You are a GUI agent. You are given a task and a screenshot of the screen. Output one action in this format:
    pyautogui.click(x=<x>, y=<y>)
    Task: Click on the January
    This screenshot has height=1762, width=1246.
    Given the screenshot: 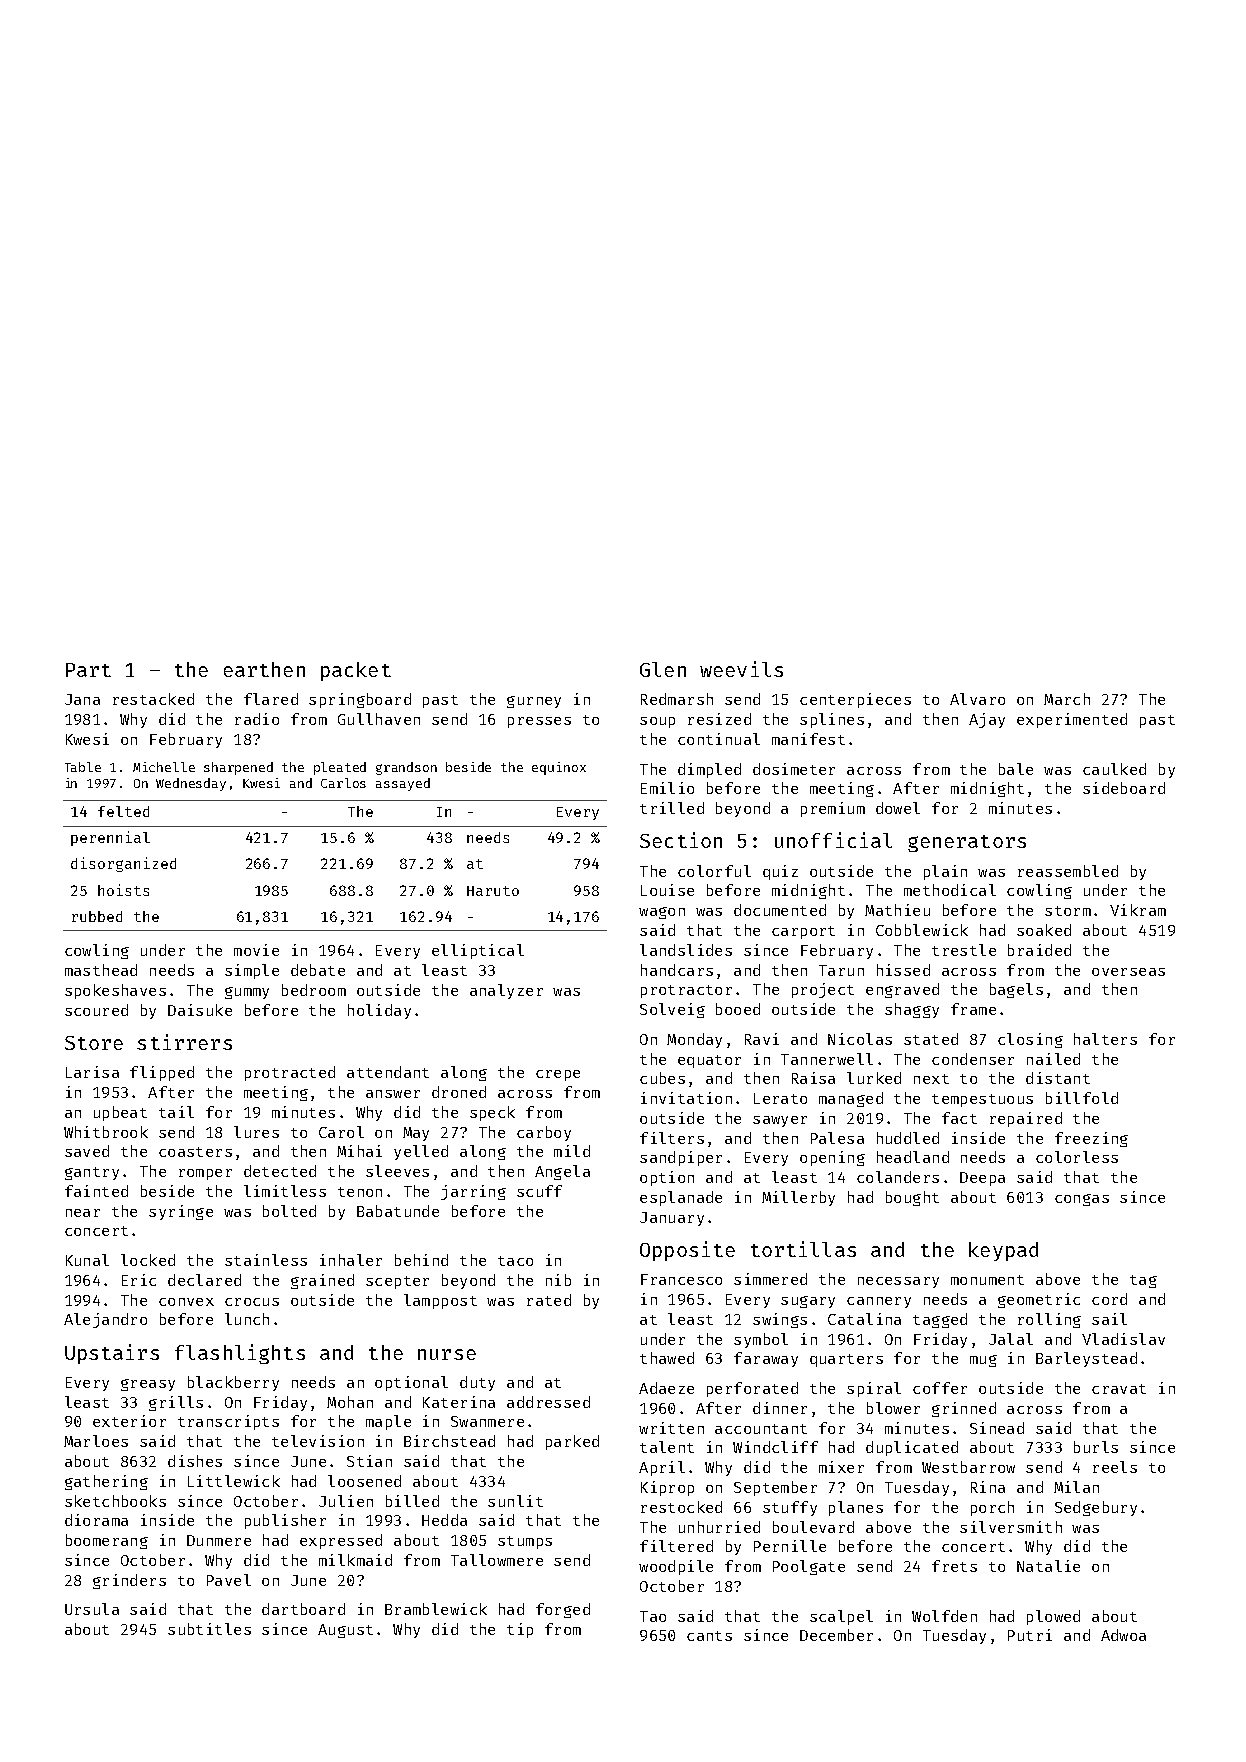 What is the action you would take?
    pyautogui.click(x=672, y=1219)
